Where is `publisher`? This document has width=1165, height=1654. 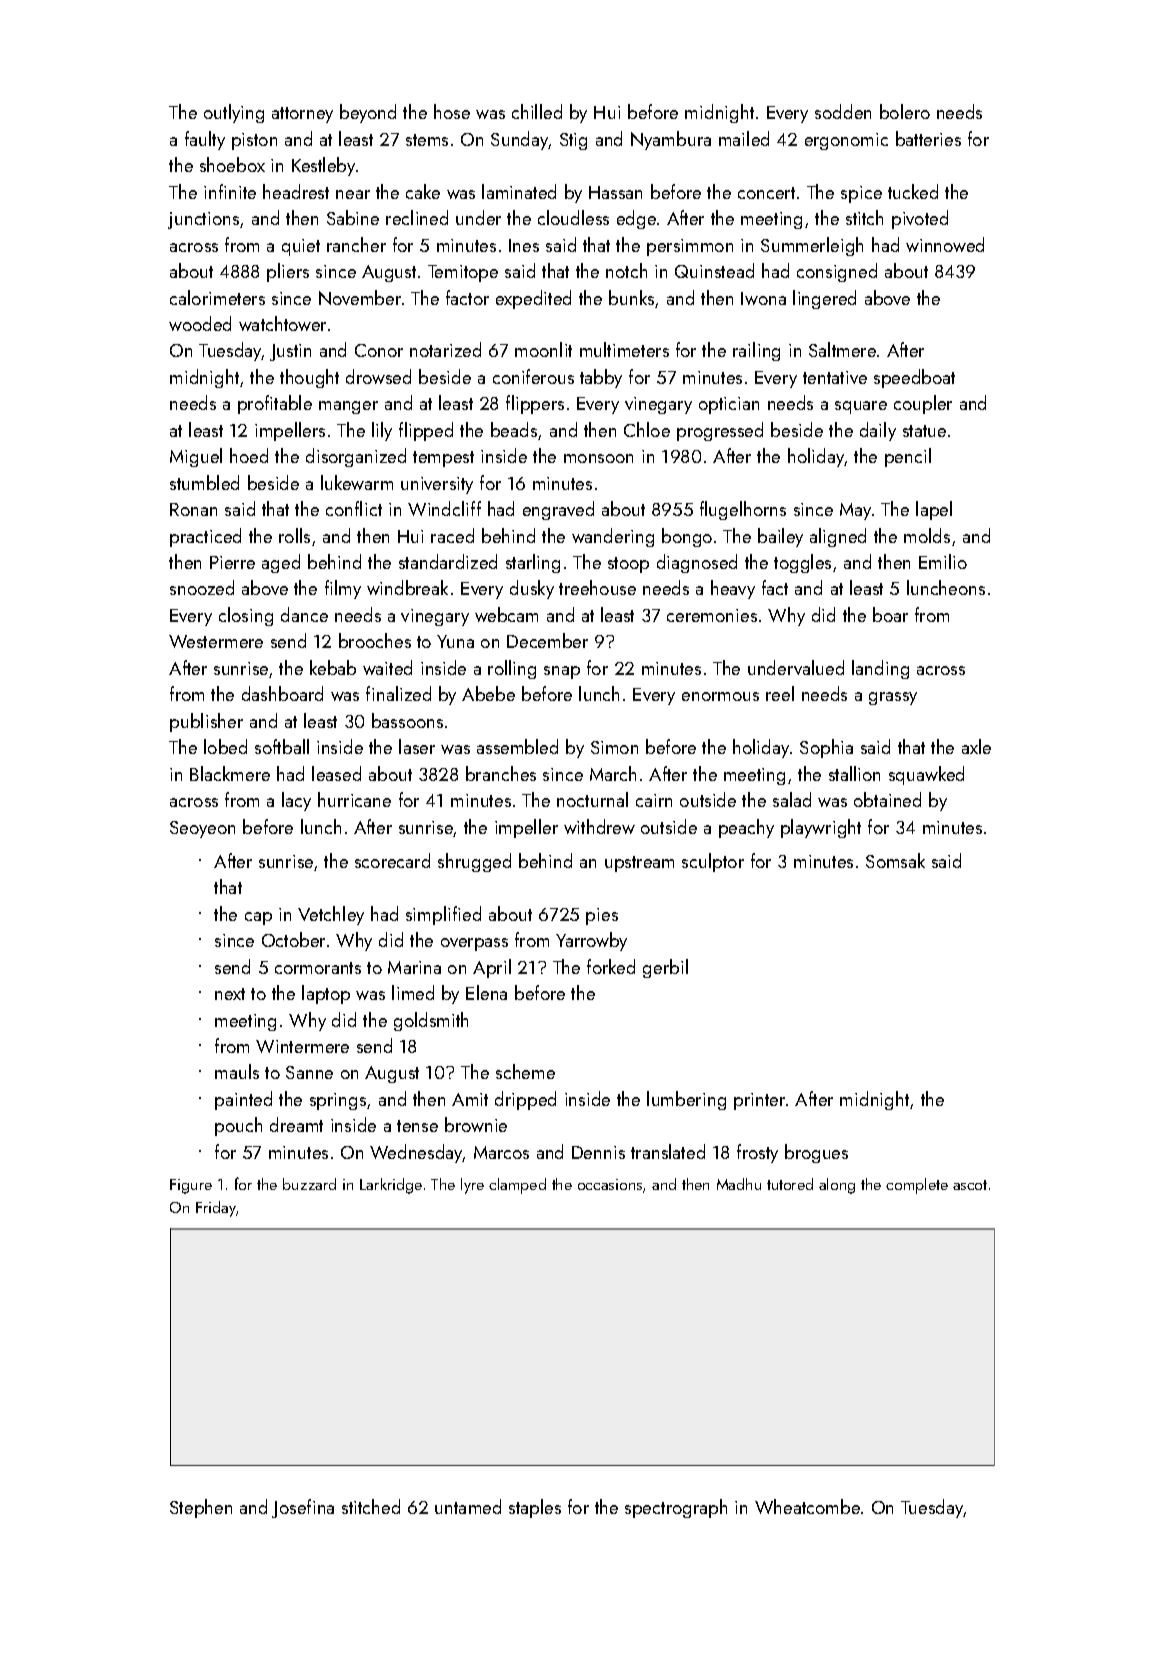
publisher is located at coordinates (206, 722).
